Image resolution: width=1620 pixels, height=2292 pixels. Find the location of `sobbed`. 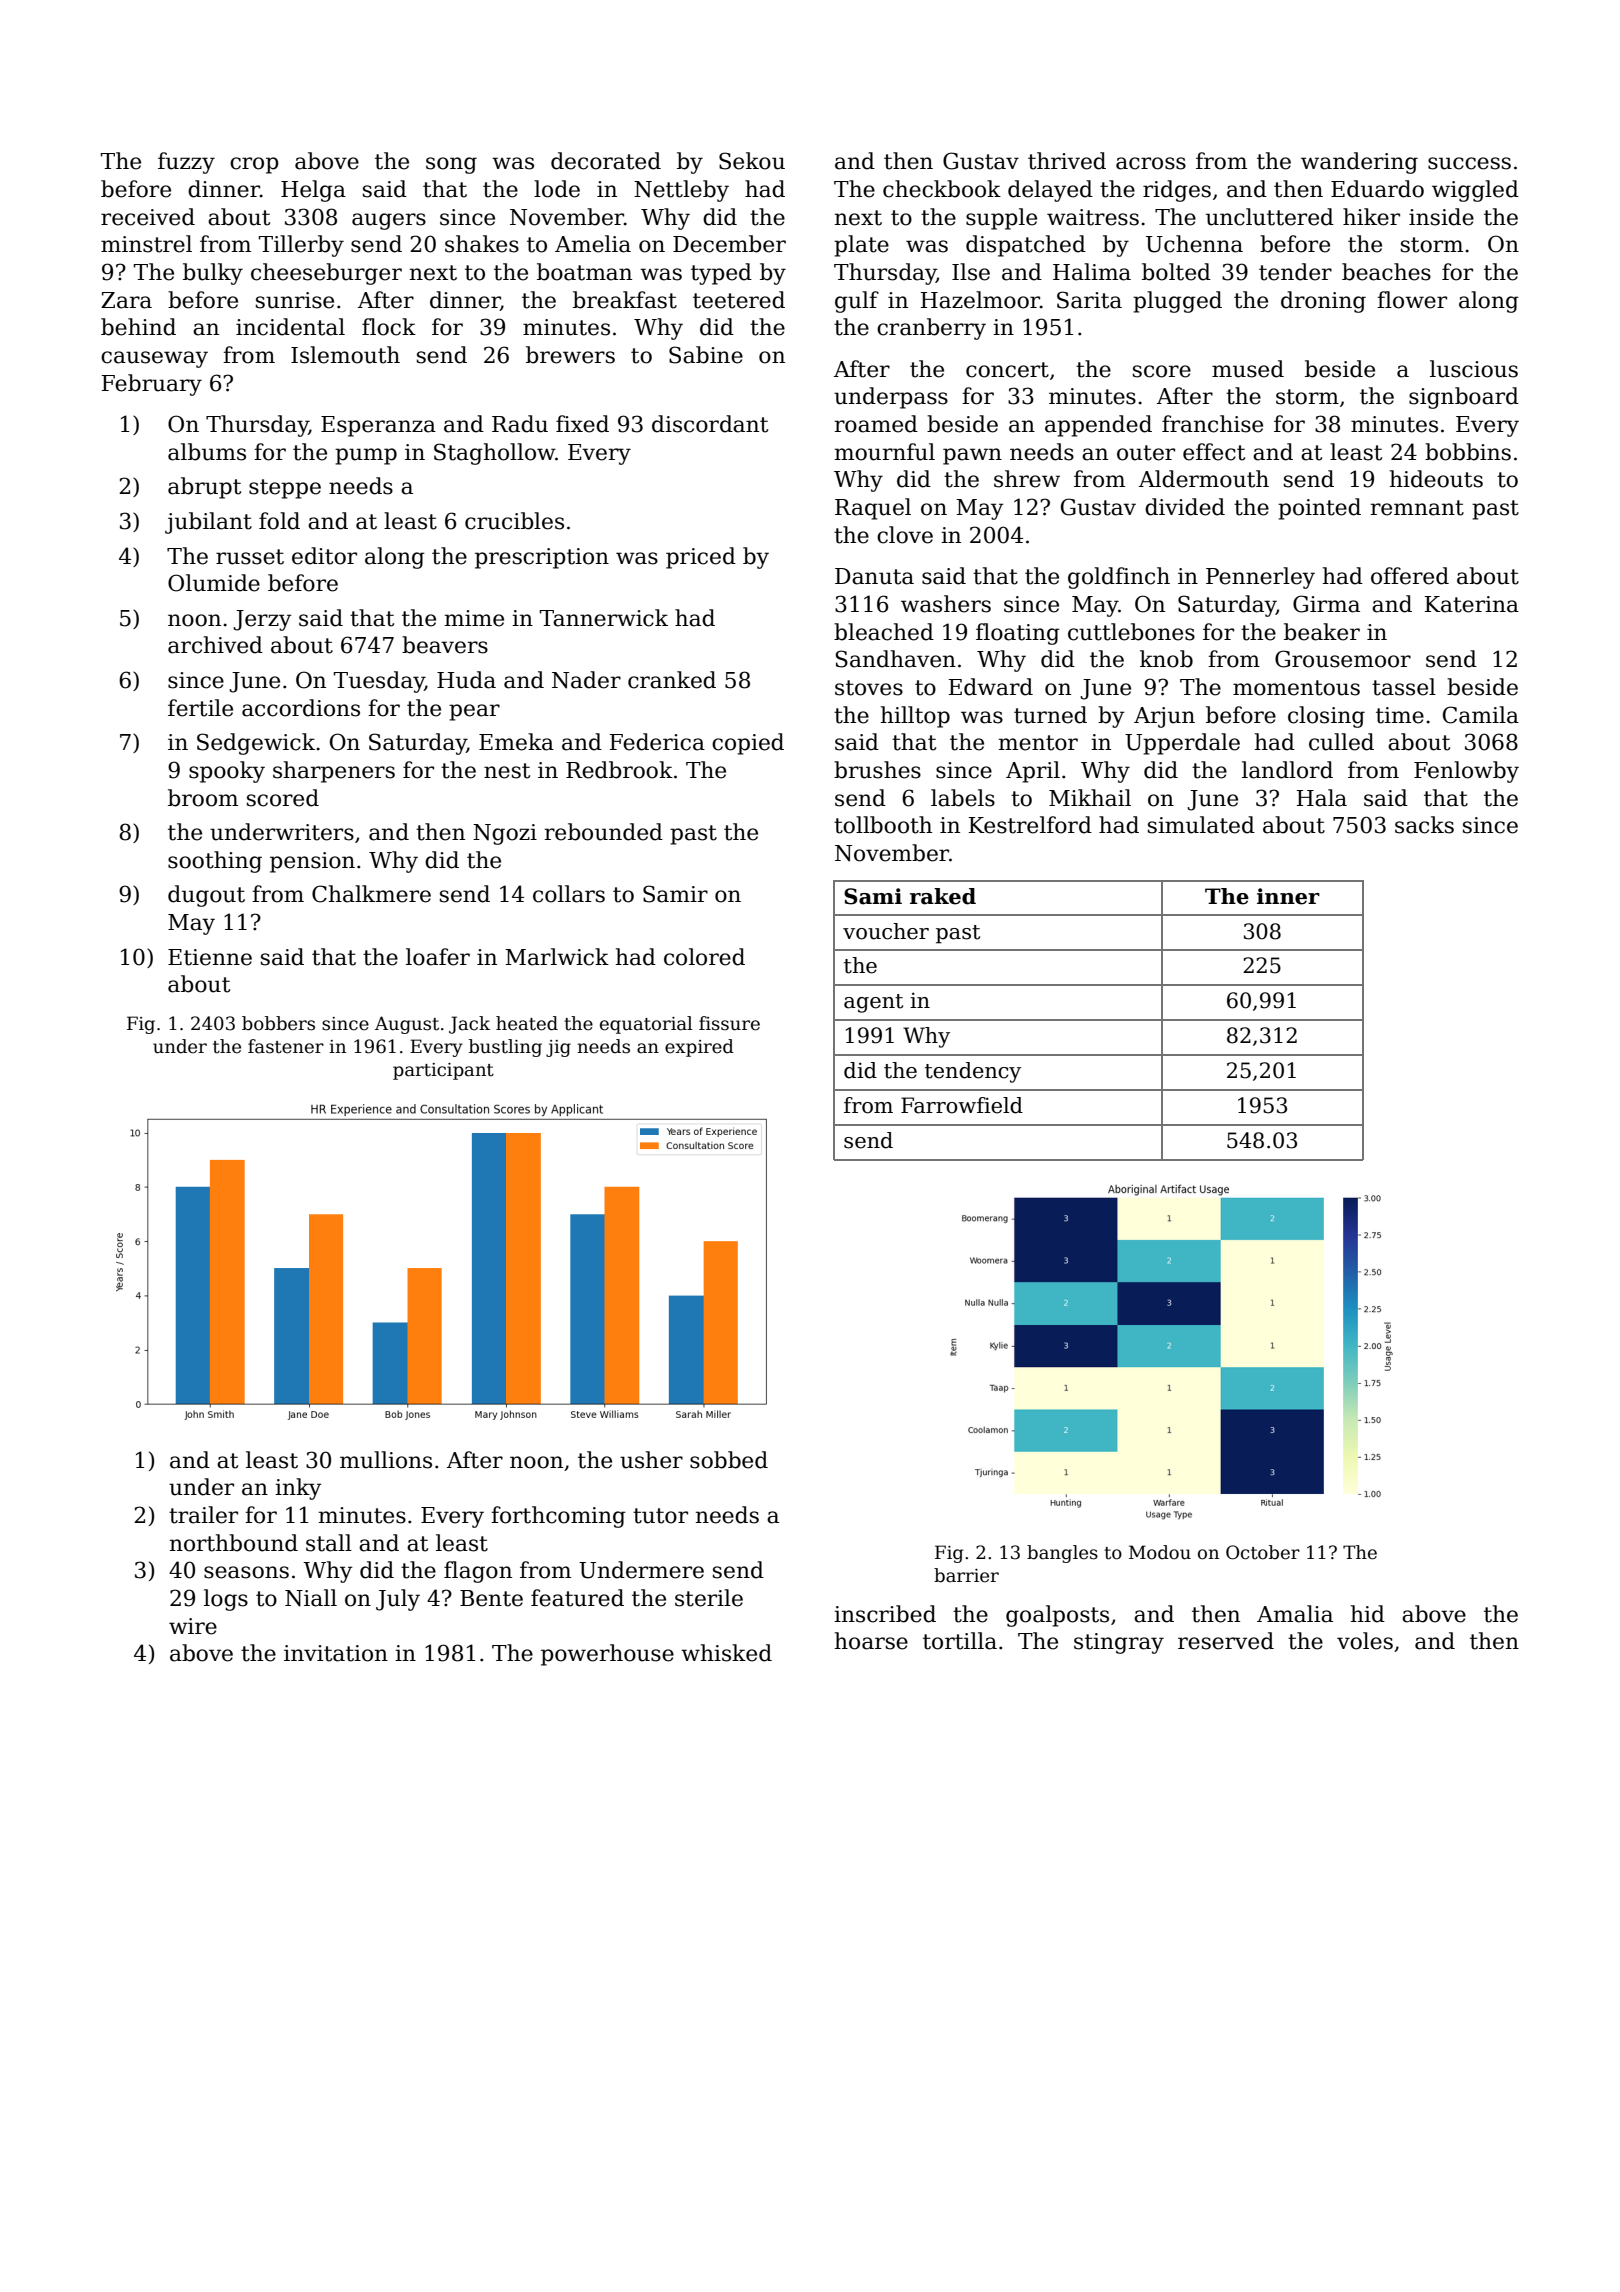

sobbed is located at coordinates (729, 1460).
